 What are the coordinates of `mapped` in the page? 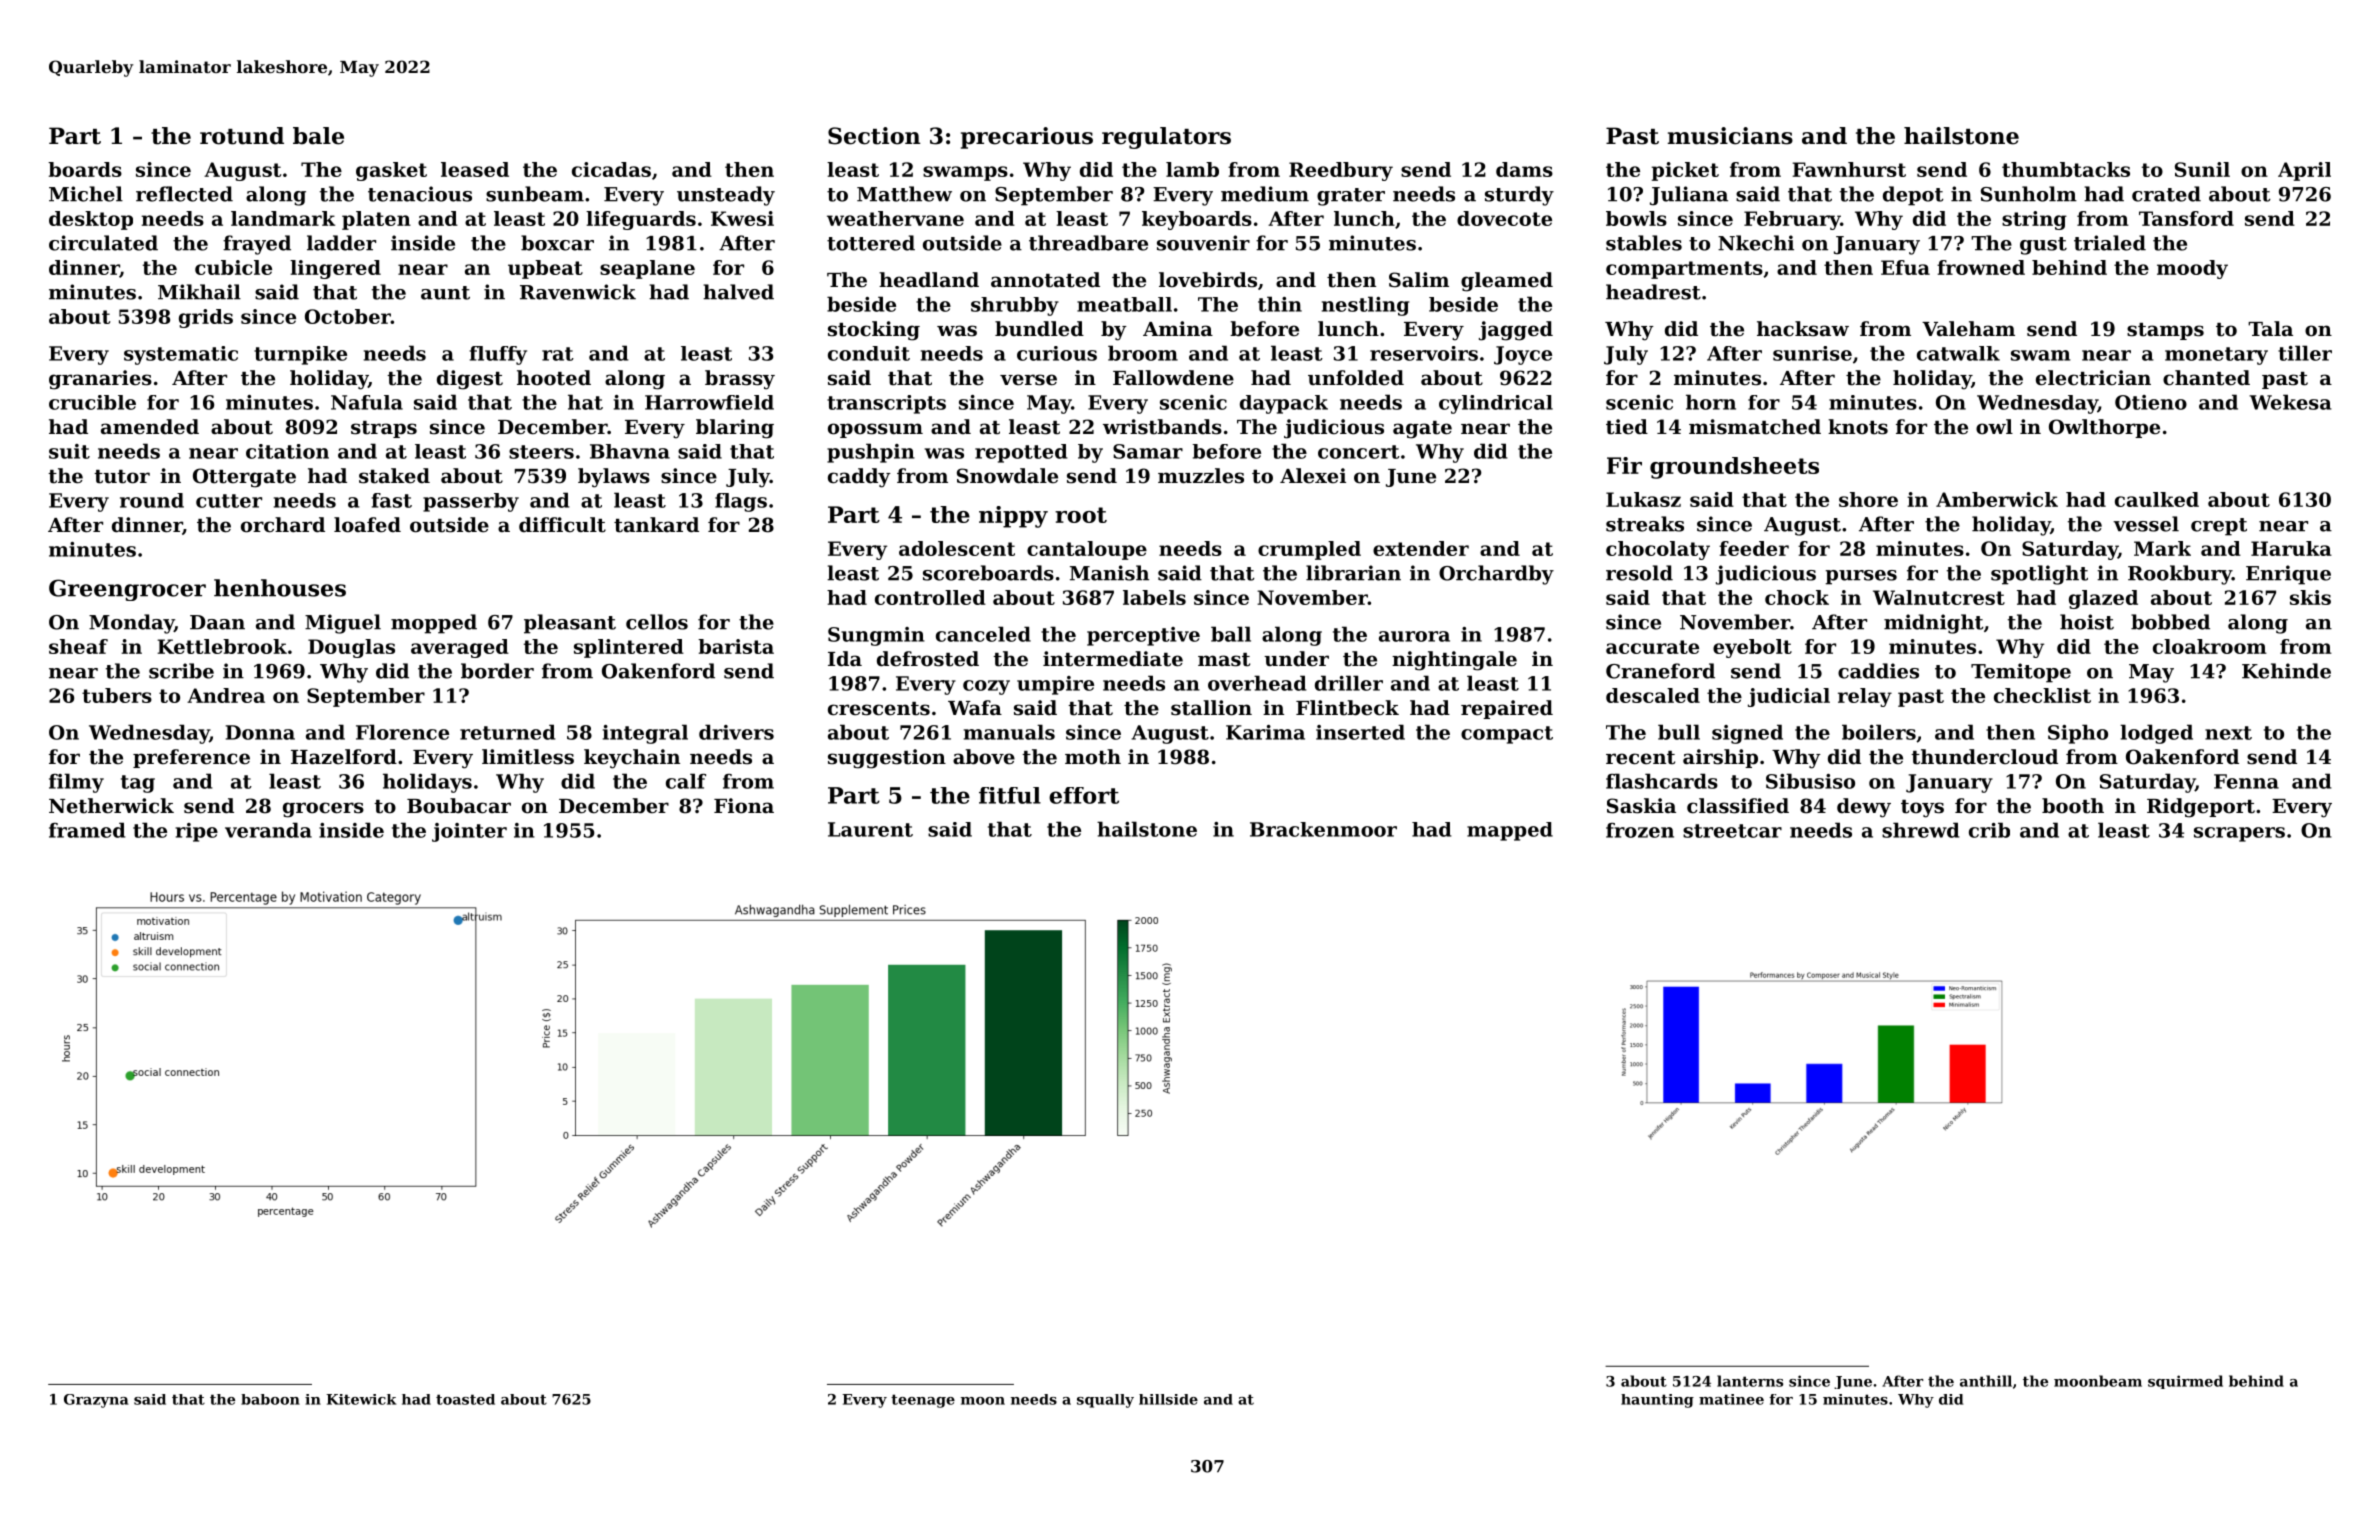 It's located at (1510, 831).
